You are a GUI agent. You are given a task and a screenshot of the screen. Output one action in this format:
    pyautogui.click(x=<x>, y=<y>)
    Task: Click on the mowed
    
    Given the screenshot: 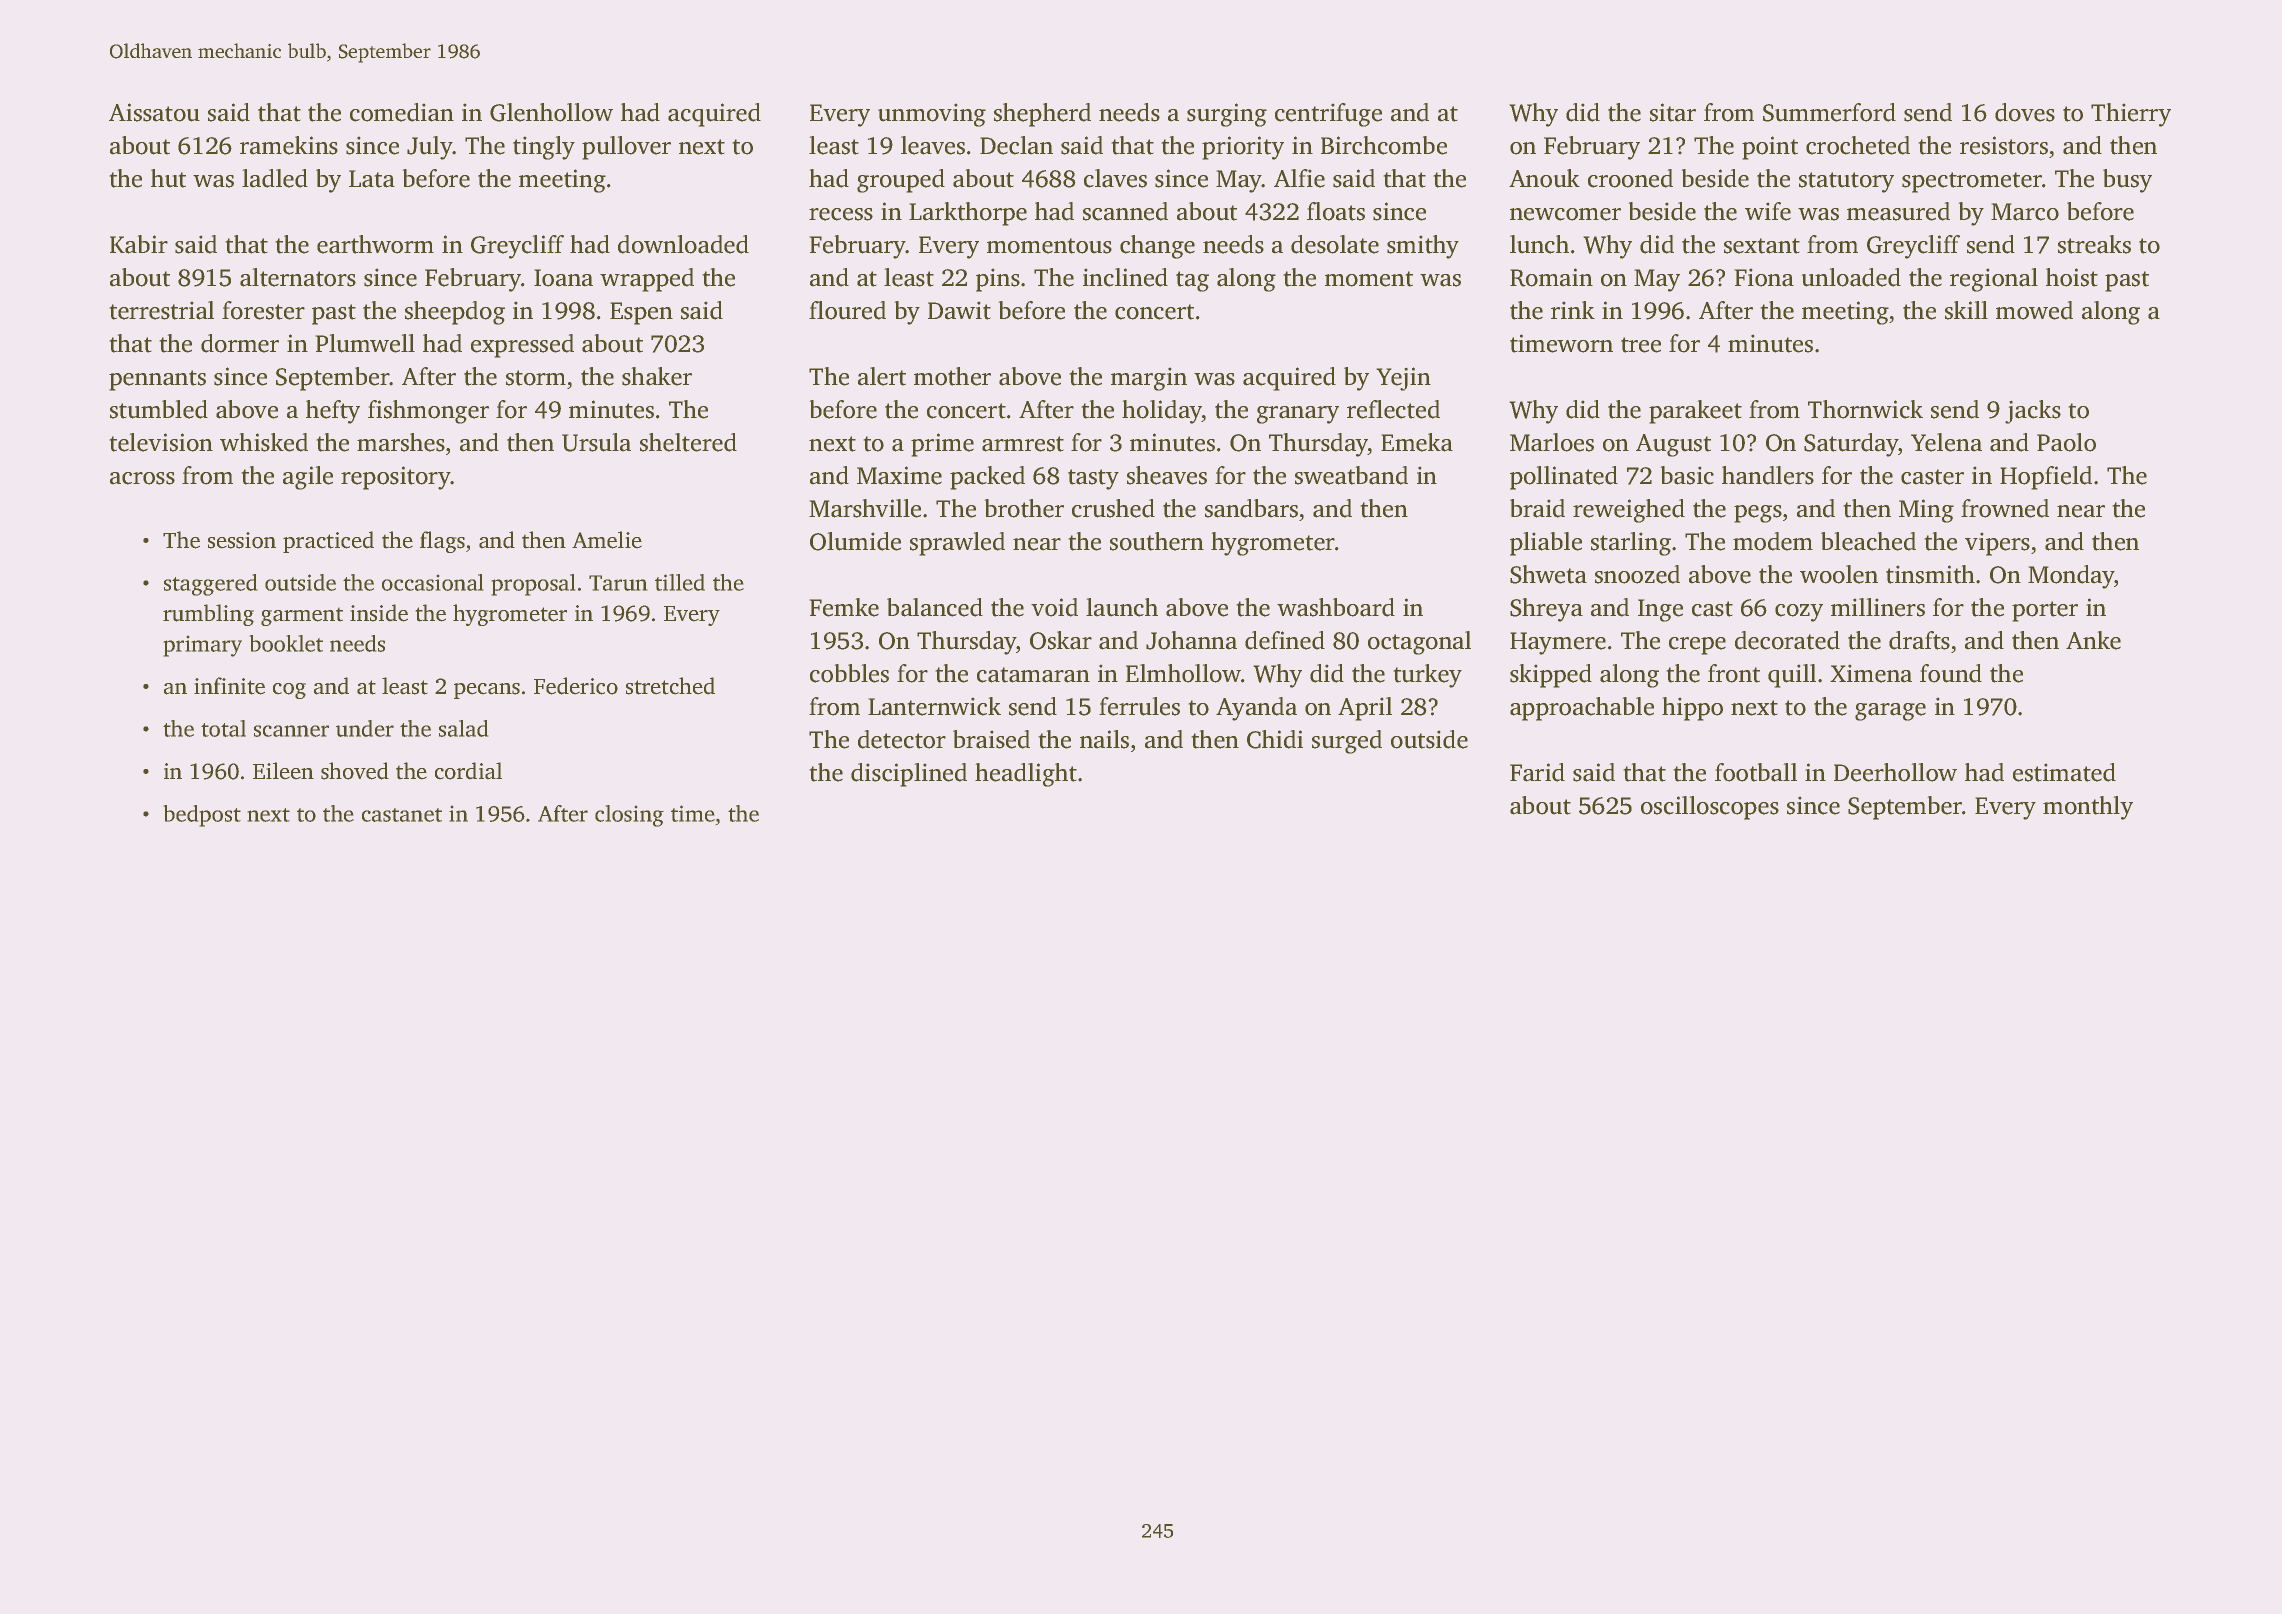 What is the action you would take?
    pyautogui.click(x=2034, y=310)
